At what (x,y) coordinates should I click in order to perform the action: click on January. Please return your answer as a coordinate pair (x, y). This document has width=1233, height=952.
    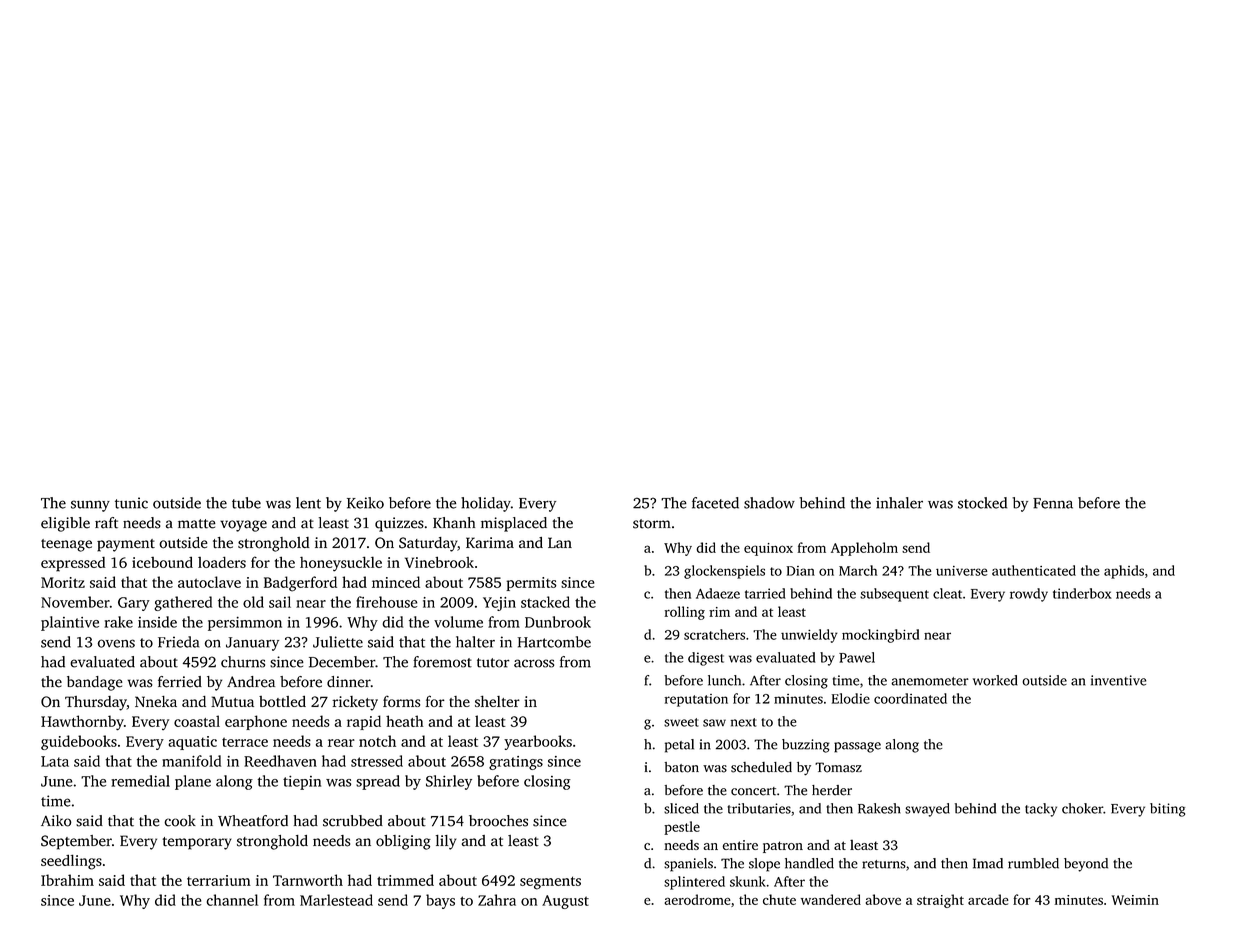
    Looking at the image, I should click on (252, 644).
